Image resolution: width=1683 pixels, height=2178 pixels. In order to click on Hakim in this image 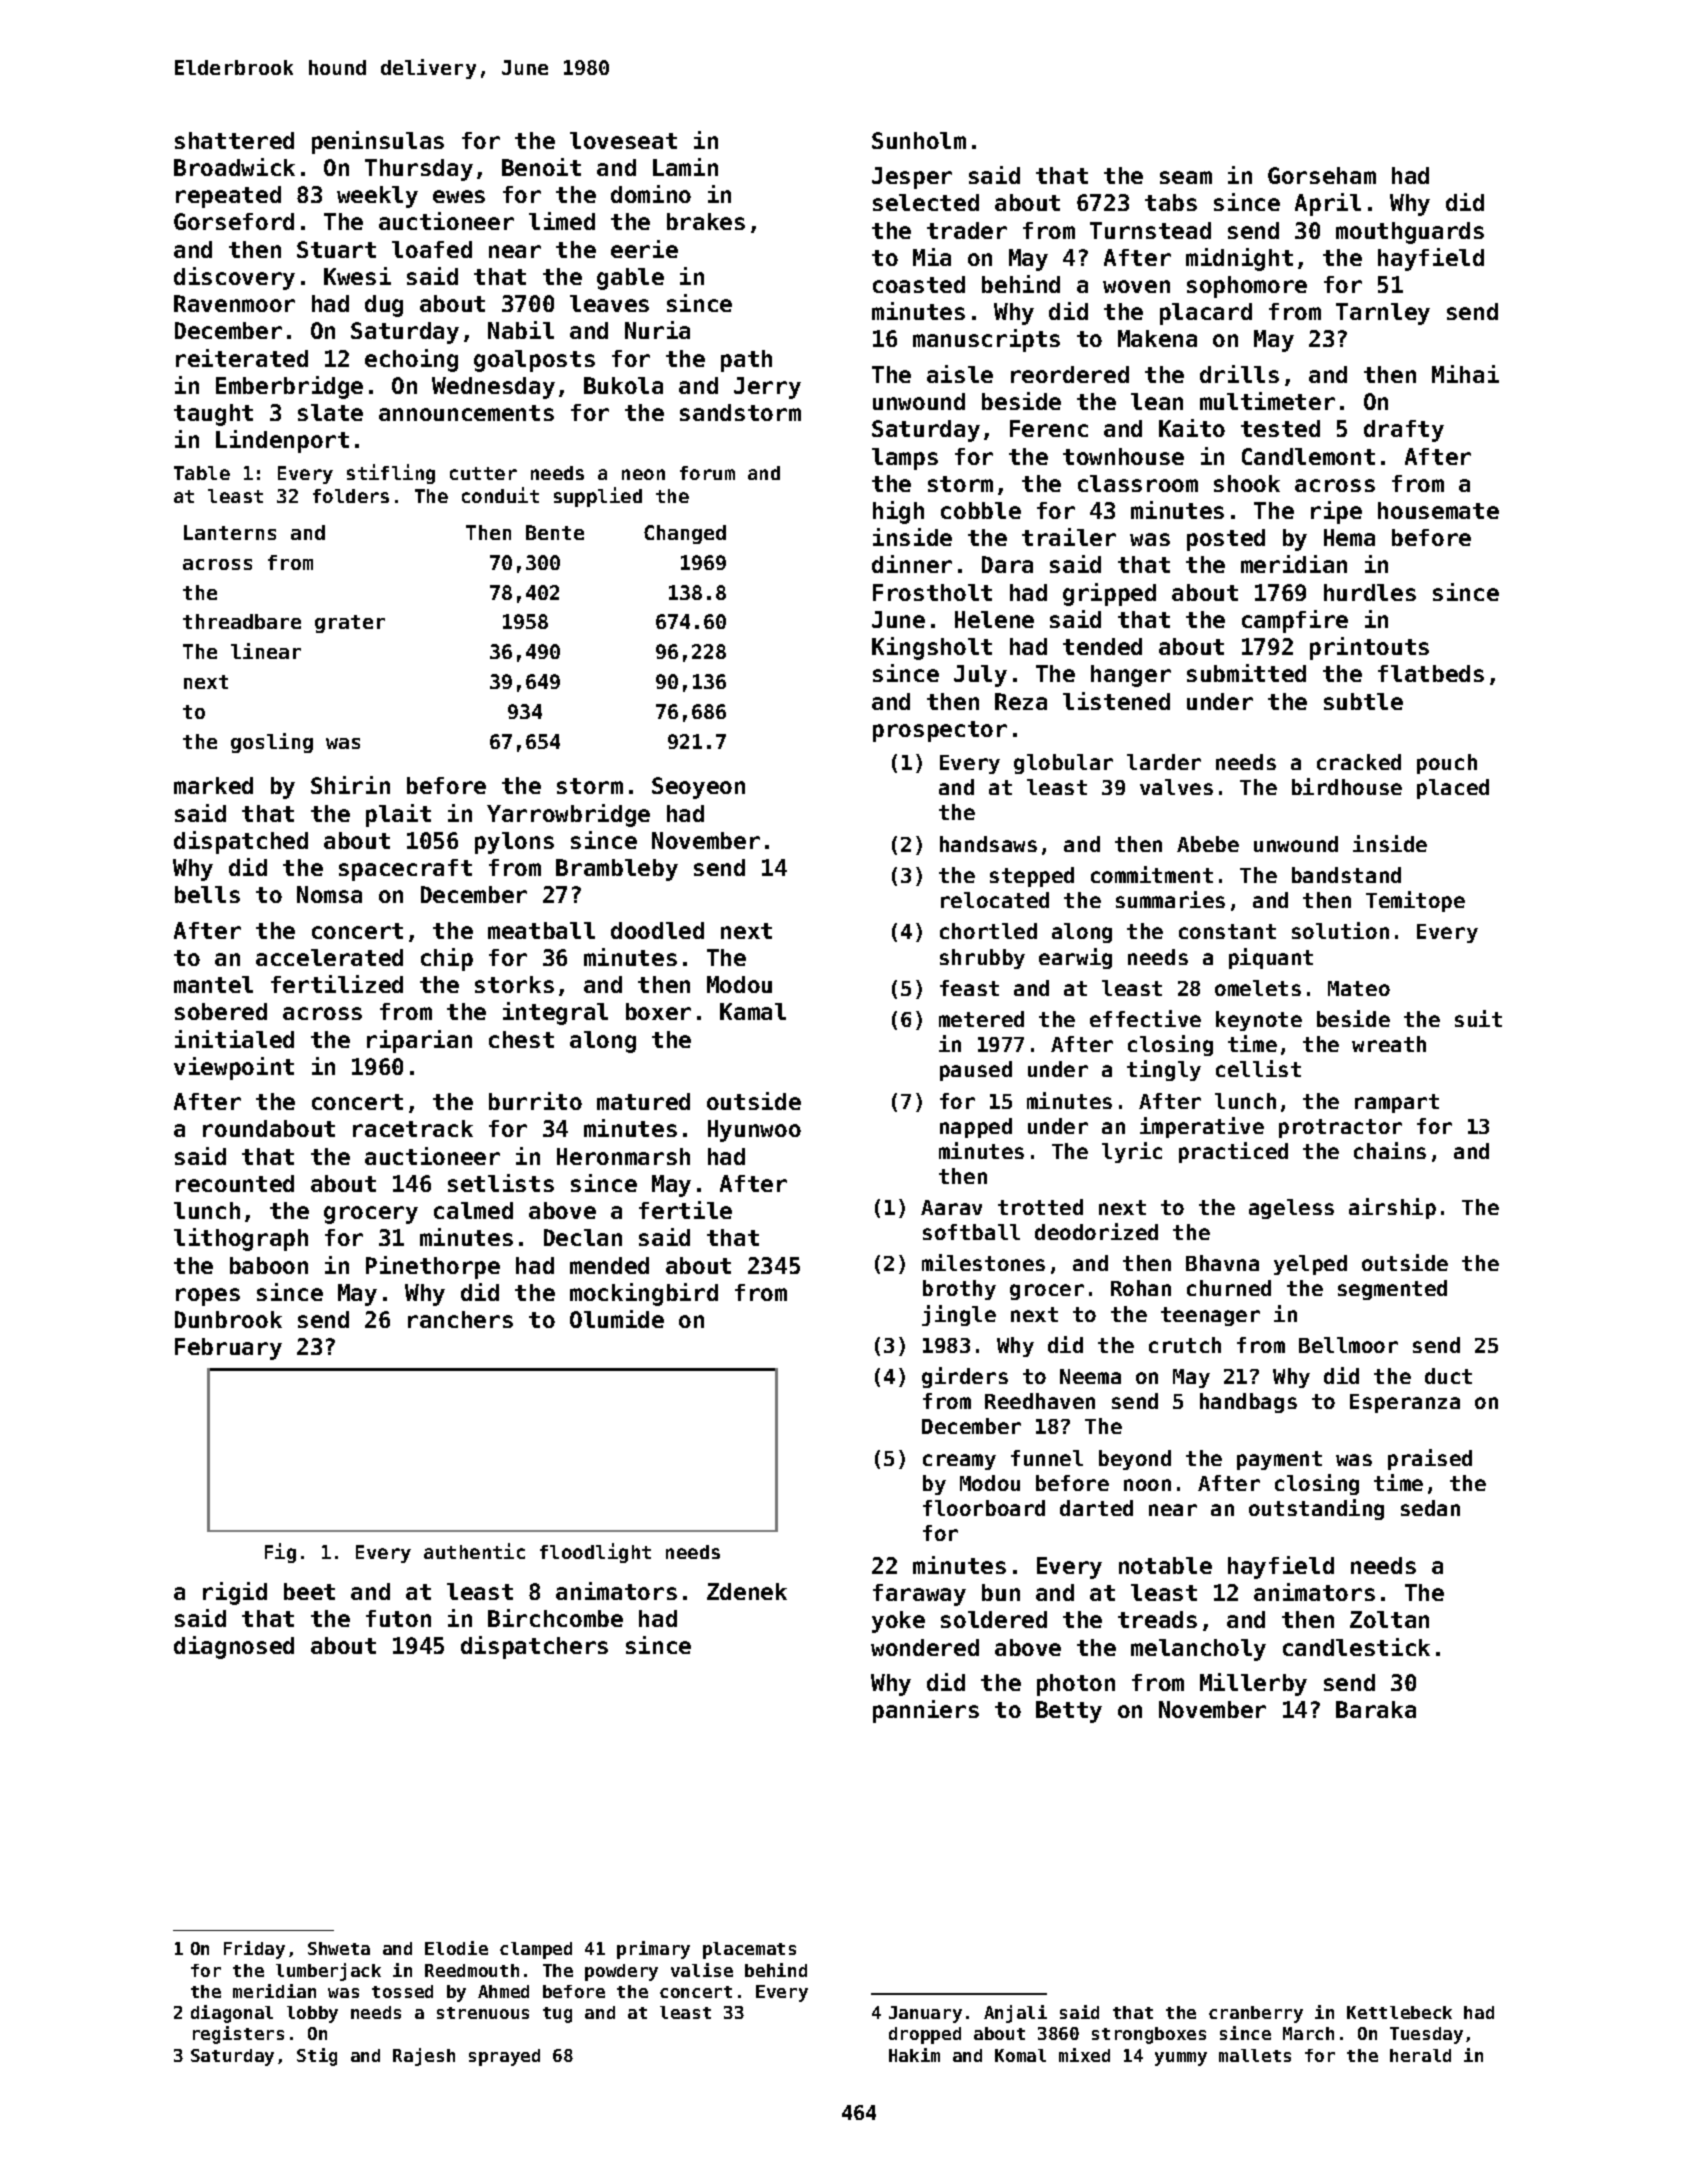, I will do `click(914, 2055)`.
